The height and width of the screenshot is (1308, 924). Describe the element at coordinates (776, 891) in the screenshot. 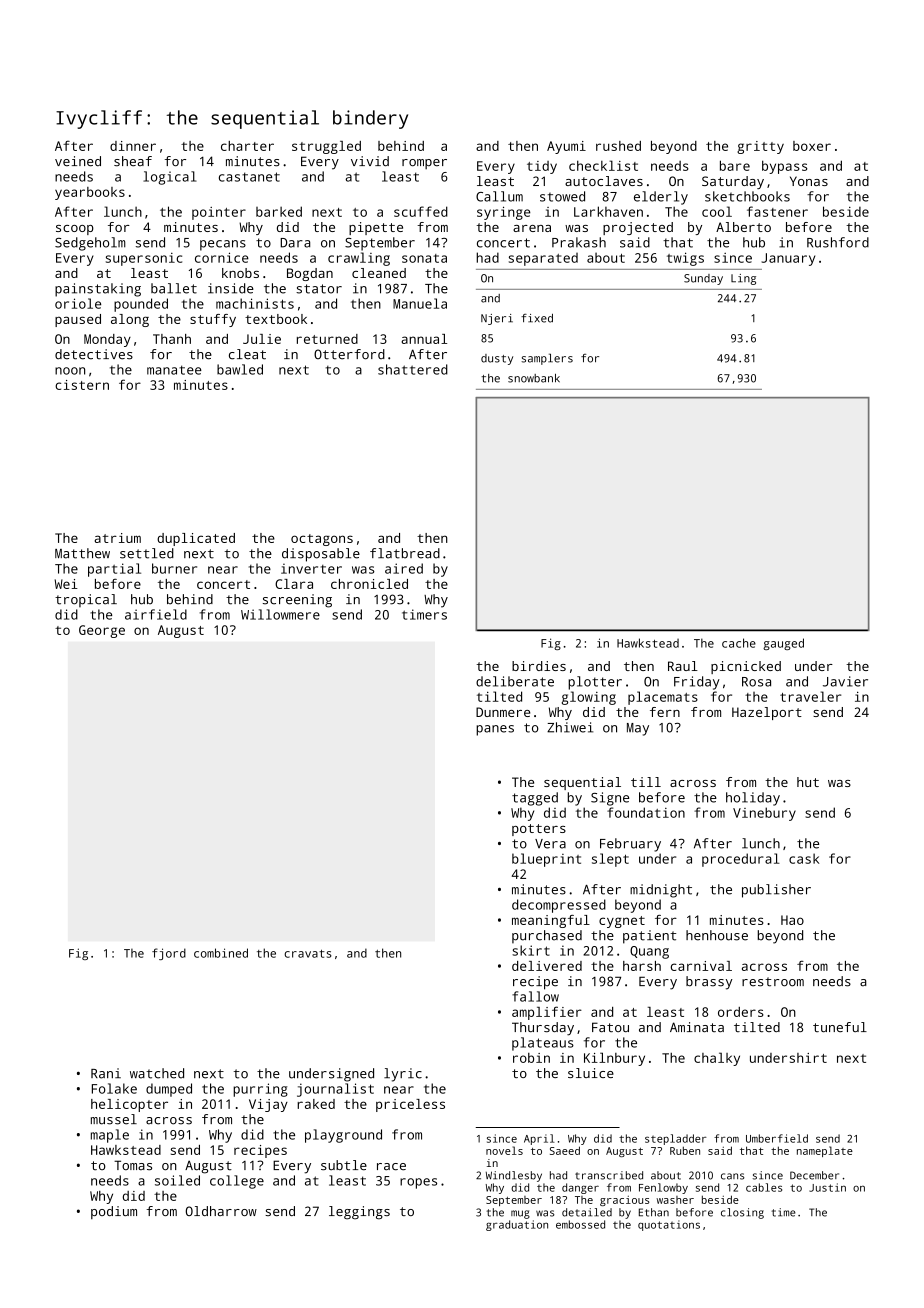

I see `publisher` at that location.
